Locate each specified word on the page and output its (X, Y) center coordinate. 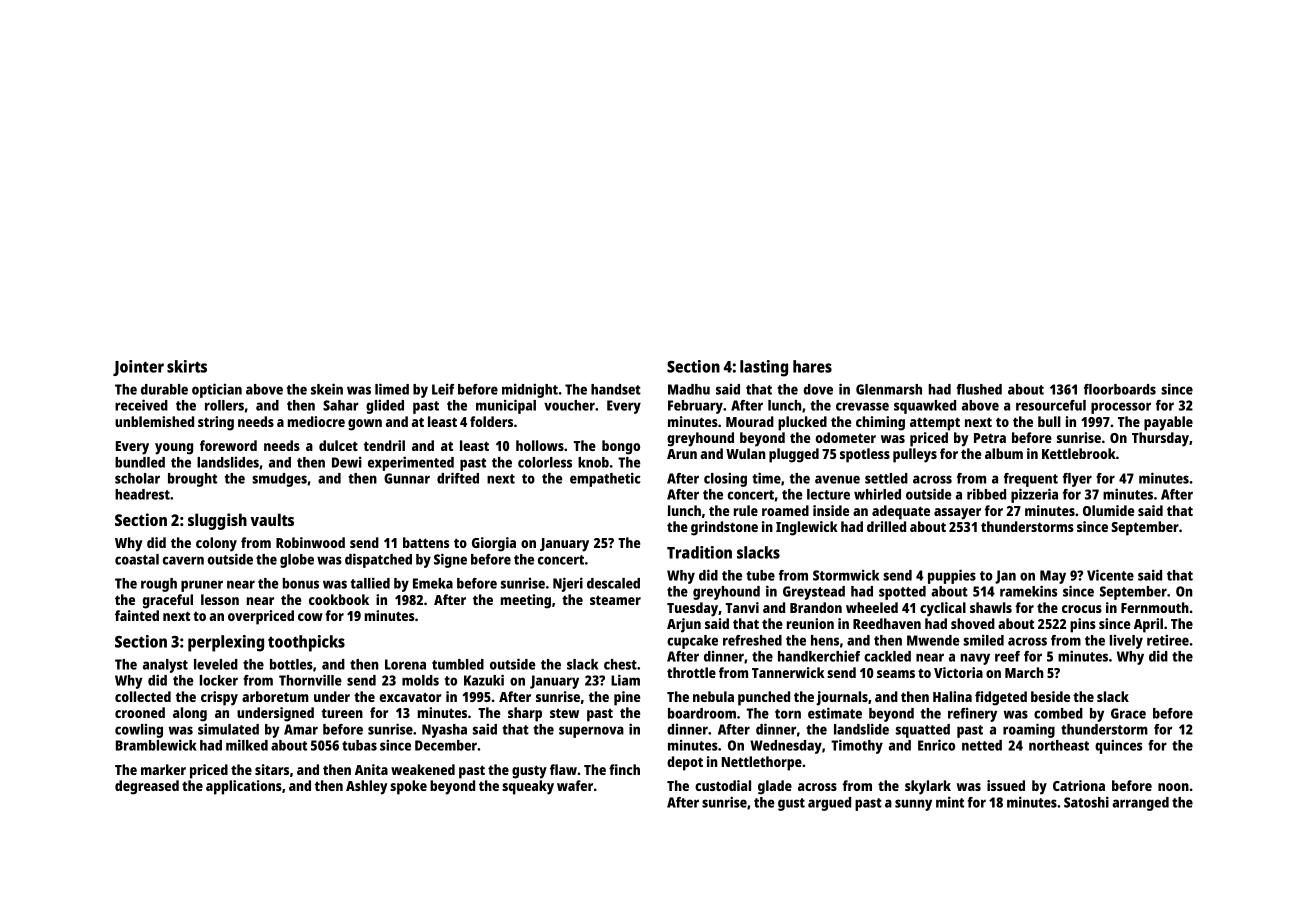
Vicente (1110, 575)
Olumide (1108, 510)
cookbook (339, 599)
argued (829, 804)
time (766, 478)
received (141, 405)
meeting (526, 601)
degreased (147, 787)
